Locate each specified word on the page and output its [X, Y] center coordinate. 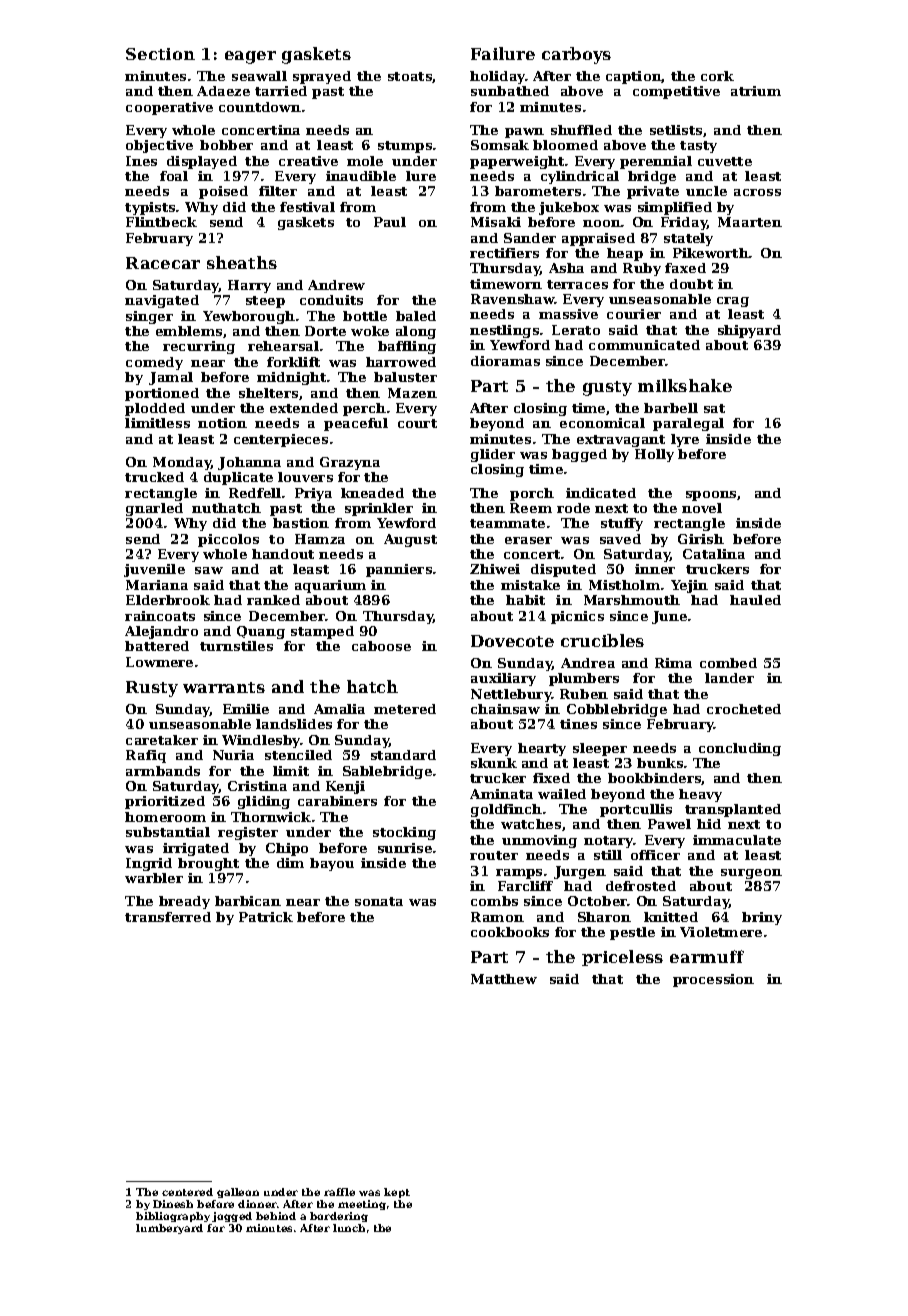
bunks [660, 763]
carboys [576, 55]
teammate [507, 523]
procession [713, 980]
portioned [162, 394]
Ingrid [149, 864]
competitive [676, 92]
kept [397, 1193]
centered [187, 1192]
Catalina [714, 554]
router [494, 855]
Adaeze [223, 91]
